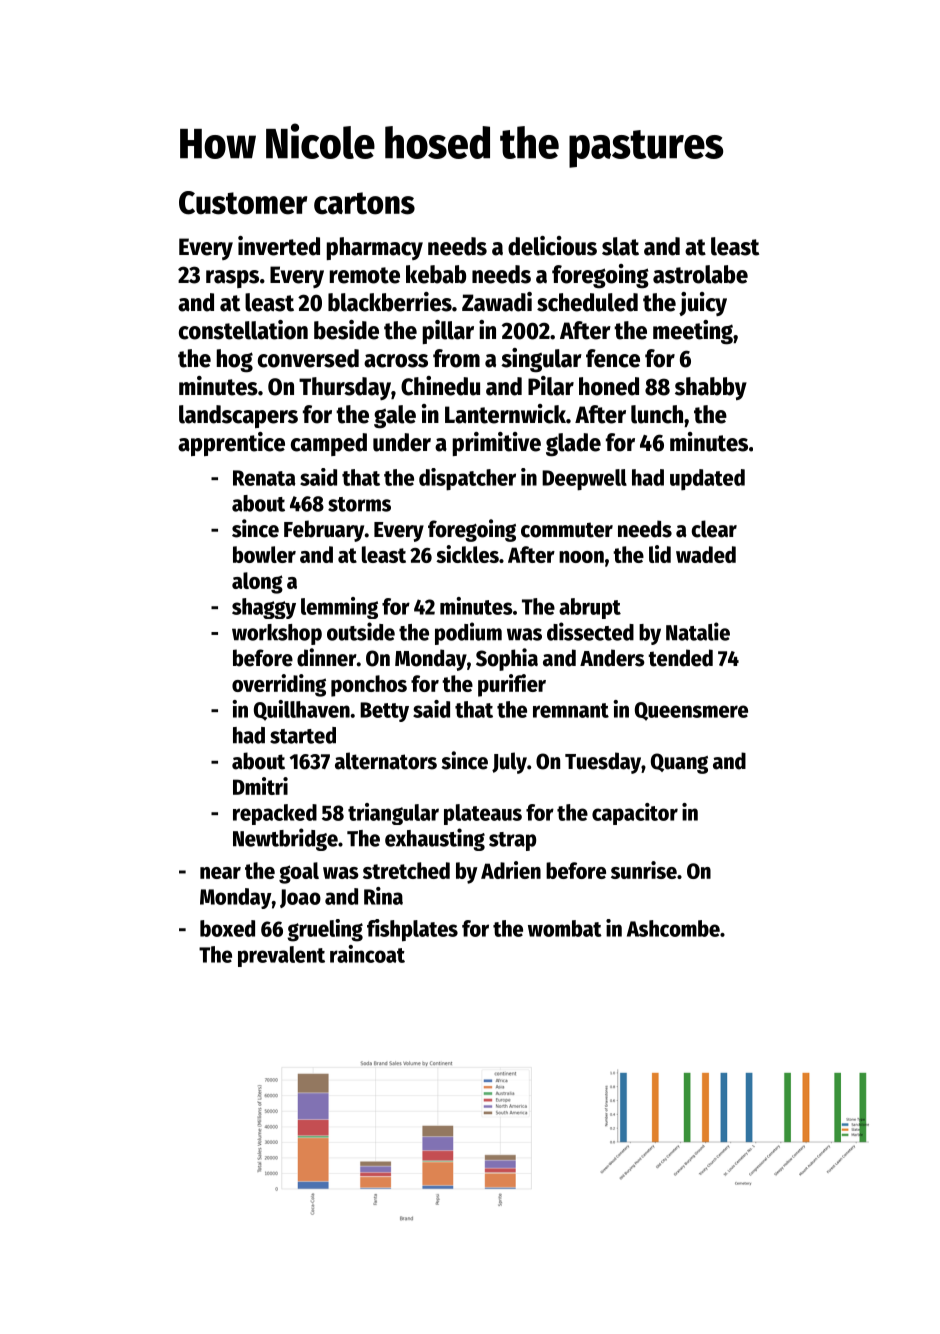 This screenshot has height=1334, width=940. I want to click on lid, so click(660, 554).
